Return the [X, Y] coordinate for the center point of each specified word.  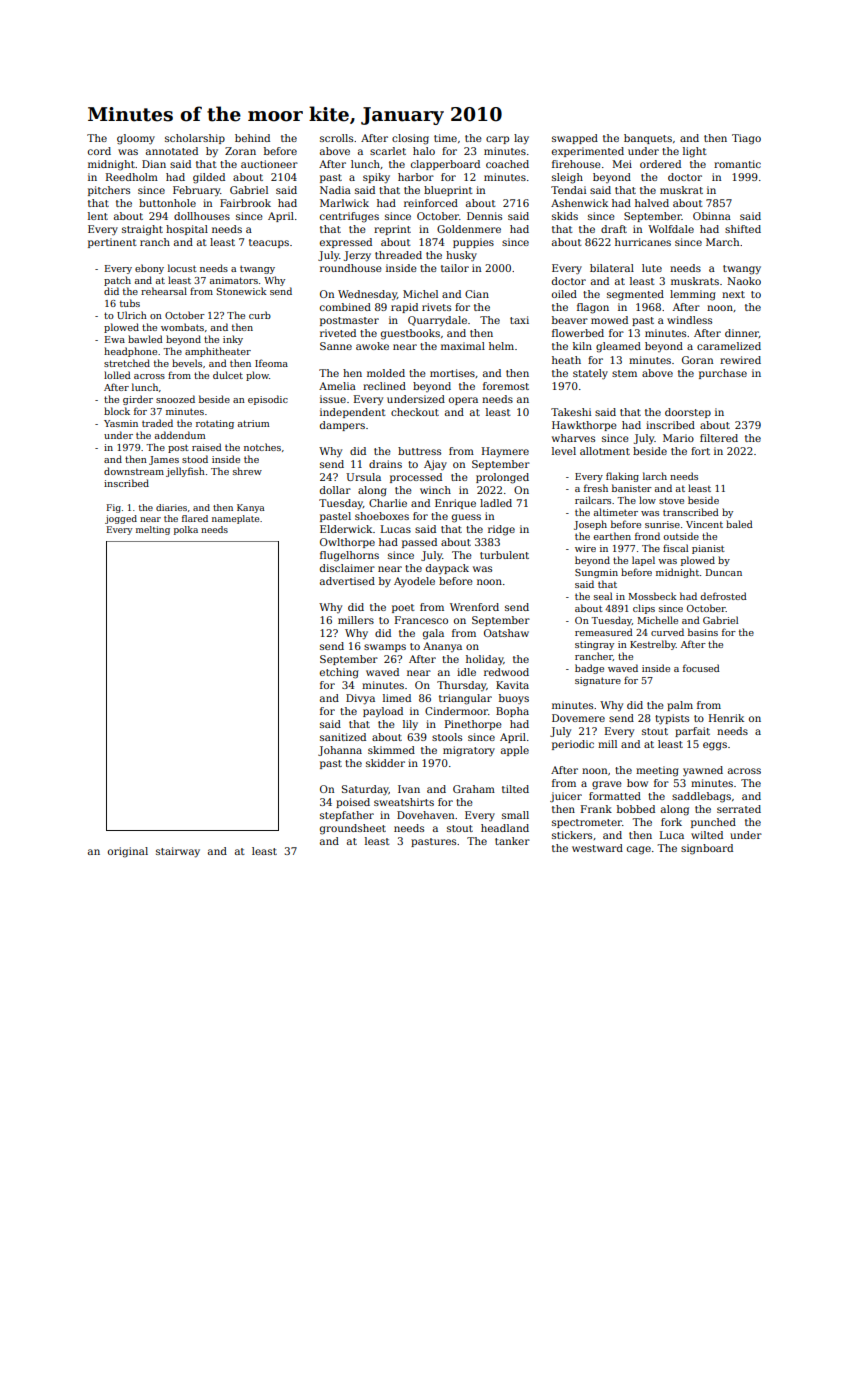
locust [182, 268]
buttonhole [167, 203]
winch [435, 490]
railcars [593, 500]
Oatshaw [506, 633]
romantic [737, 164]
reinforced [431, 203]
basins [703, 632]
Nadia [335, 190]
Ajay [435, 465]
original [128, 852]
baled [739, 524]
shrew [247, 471]
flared [195, 518]
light [695, 152]
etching [339, 673]
